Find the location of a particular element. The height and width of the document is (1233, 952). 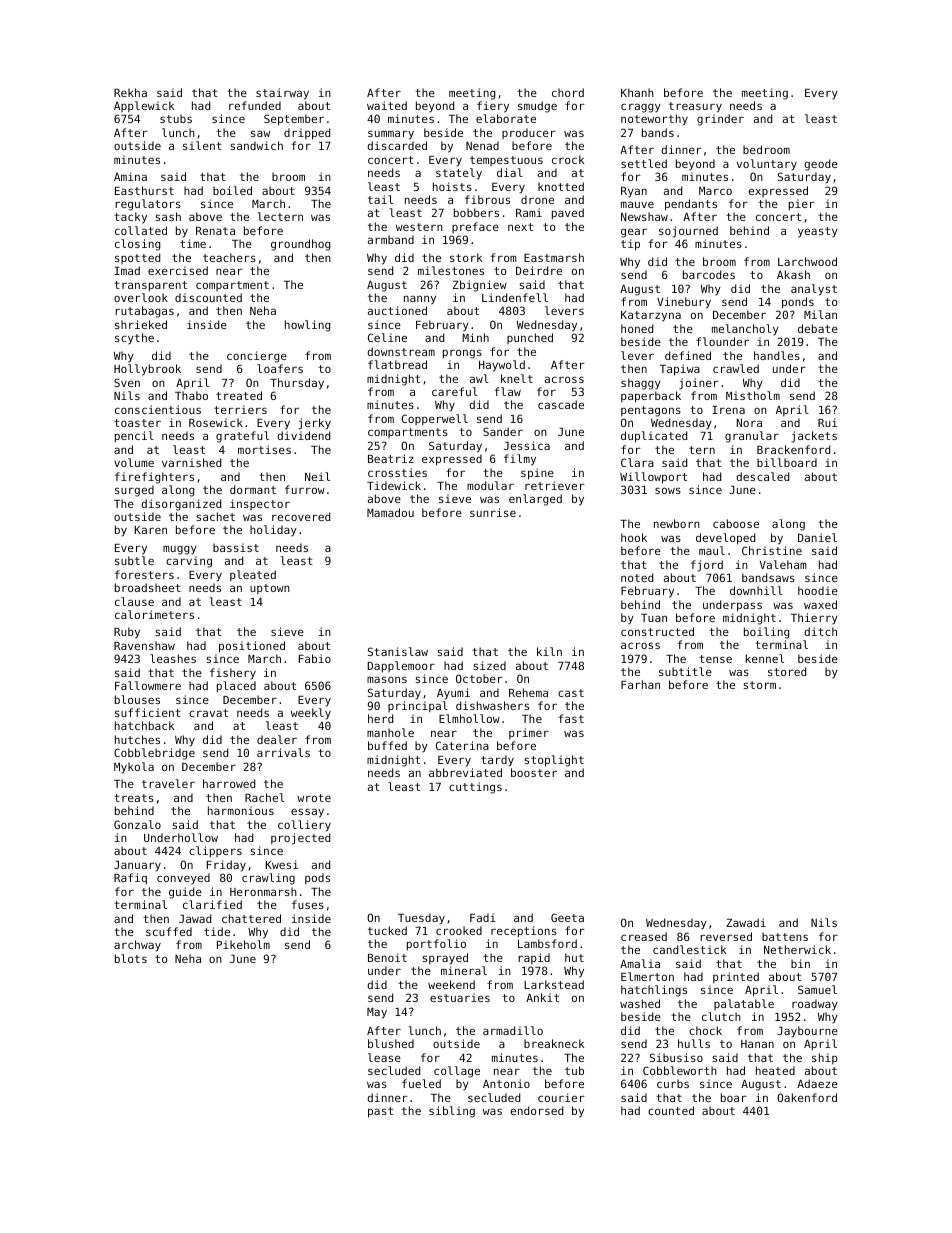

waited is located at coordinates (387, 105).
